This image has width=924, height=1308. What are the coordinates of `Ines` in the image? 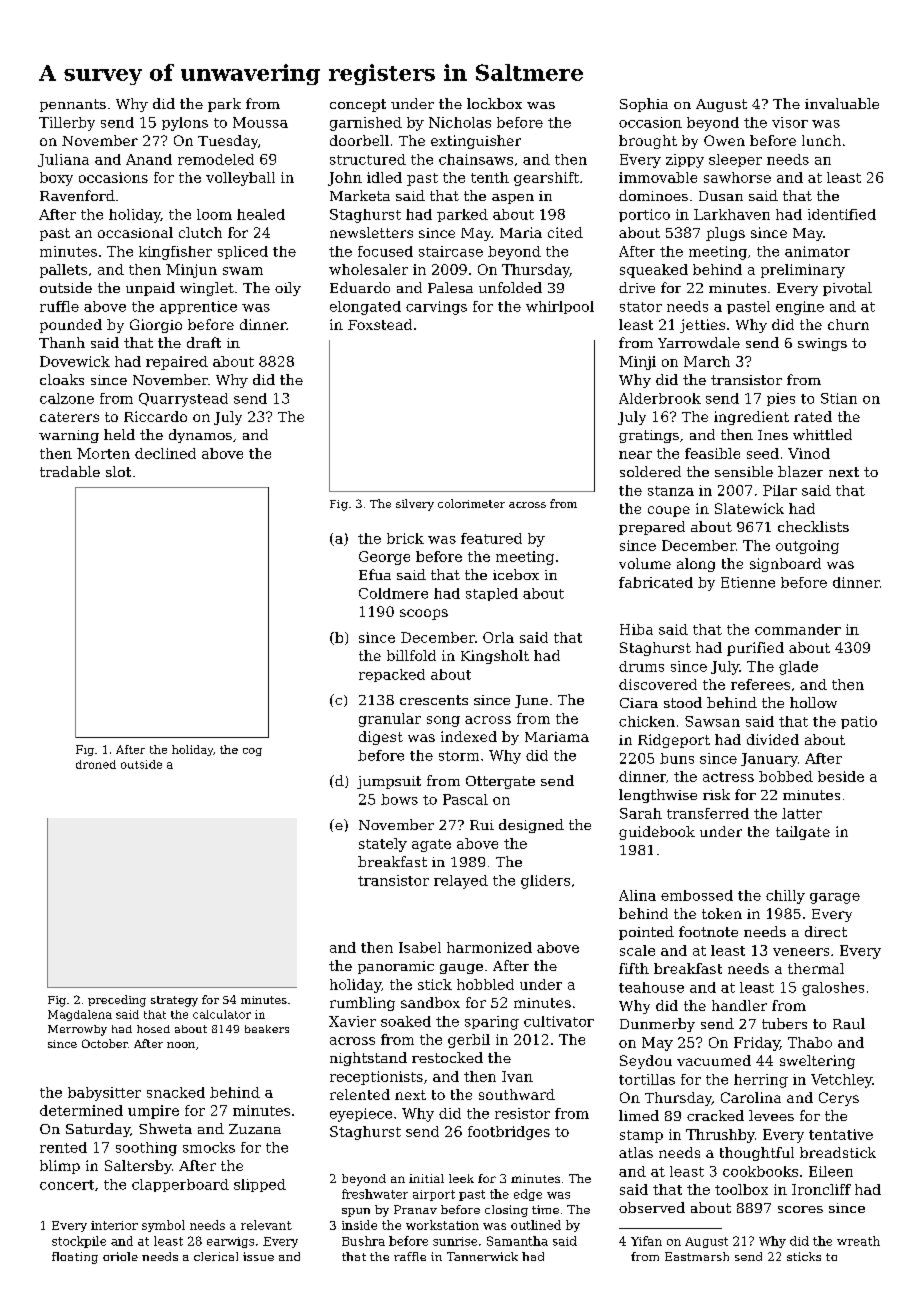 It's located at (773, 435).
